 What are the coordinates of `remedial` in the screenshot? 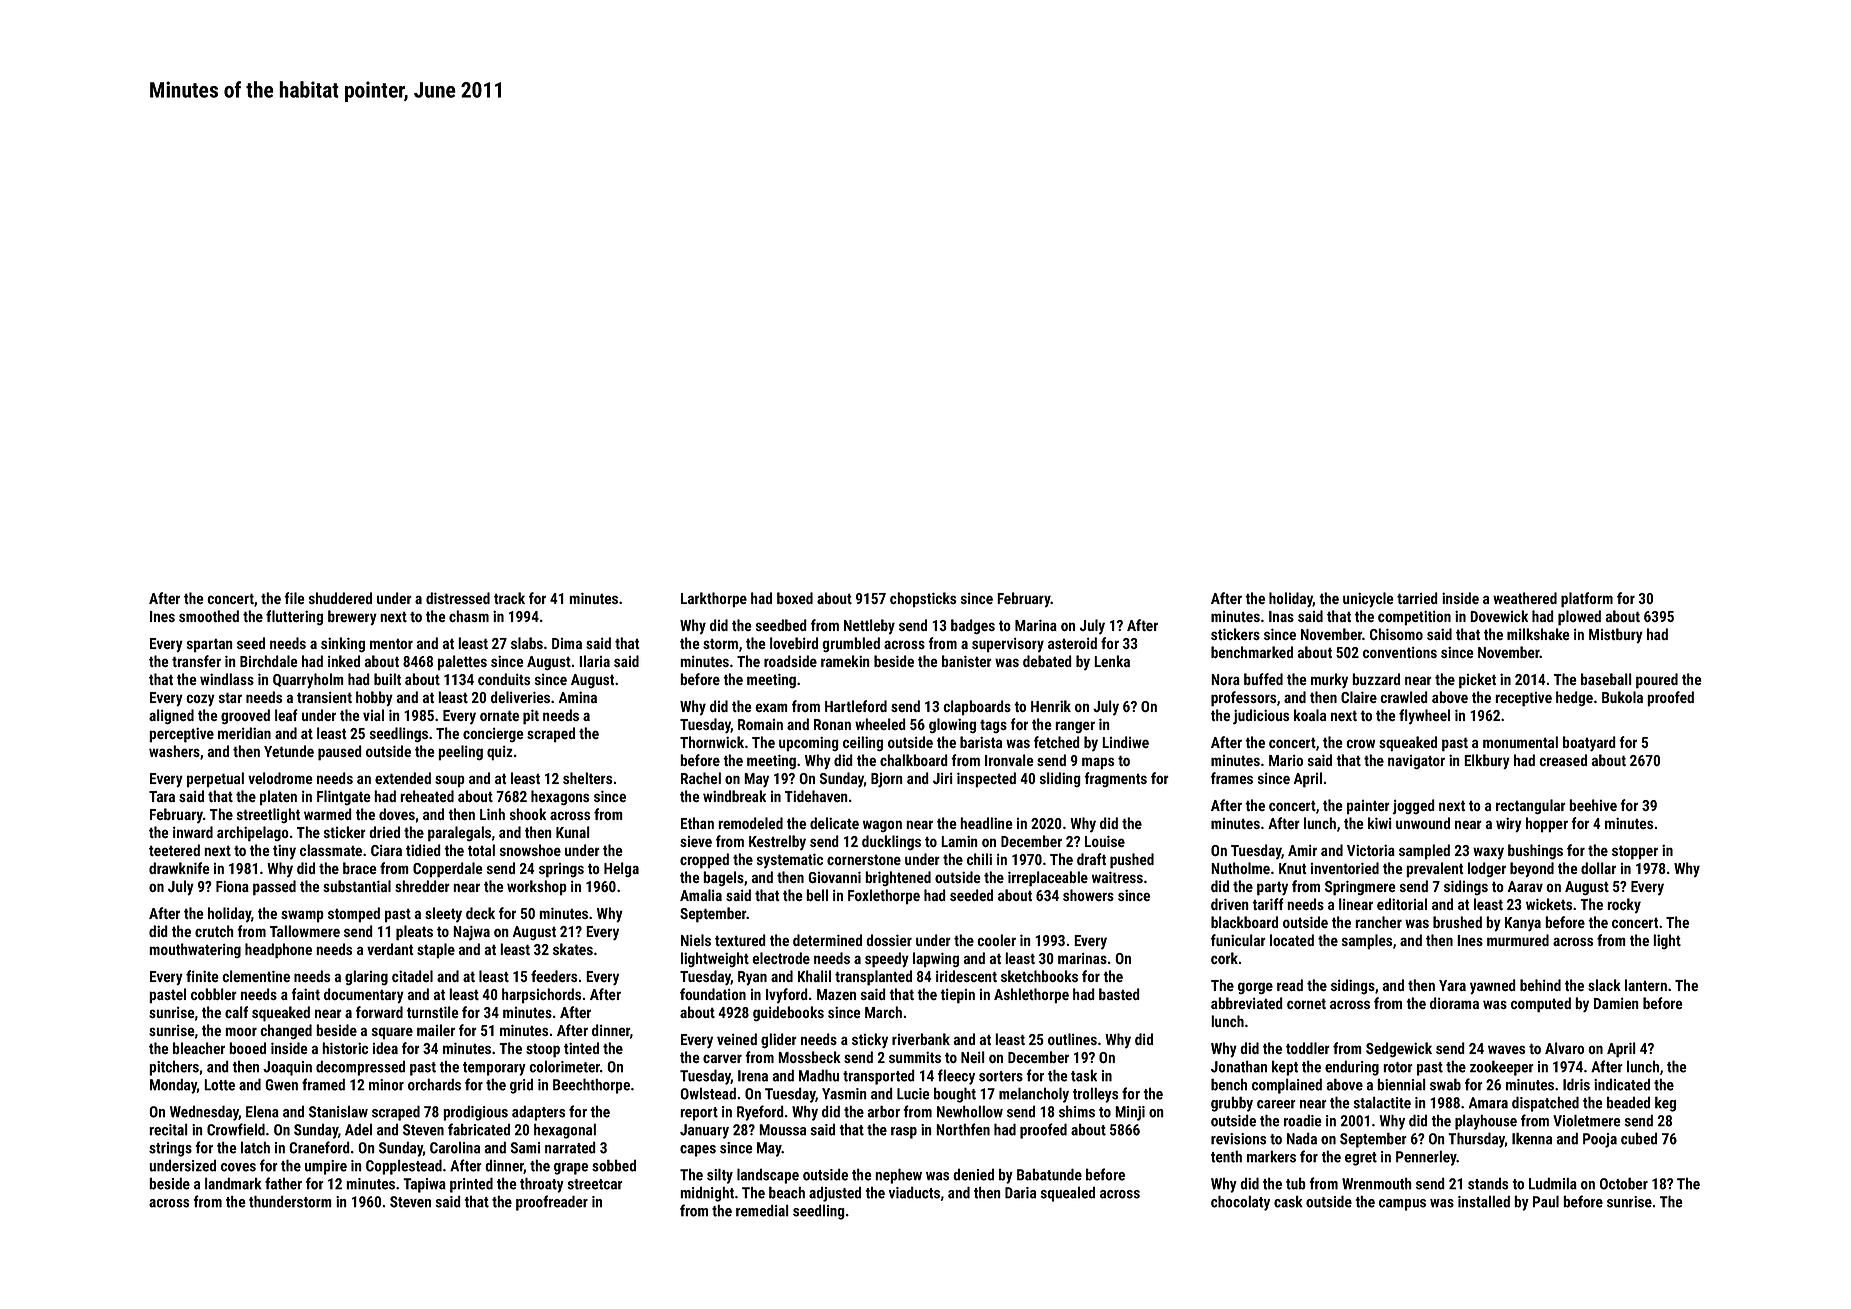 It's located at (762, 1210).
